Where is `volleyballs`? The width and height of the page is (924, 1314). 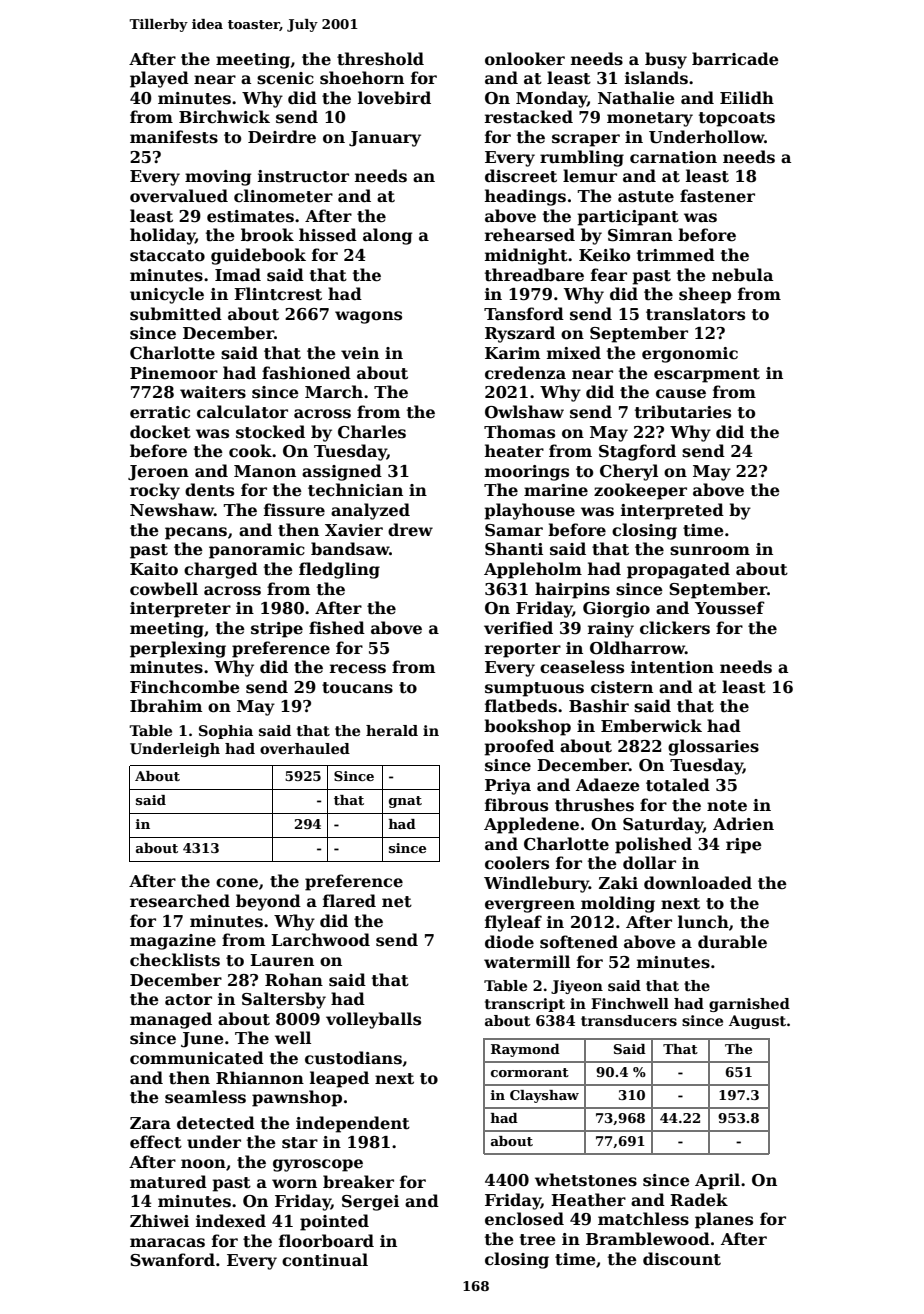
volleyballs is located at coordinates (373, 1020).
